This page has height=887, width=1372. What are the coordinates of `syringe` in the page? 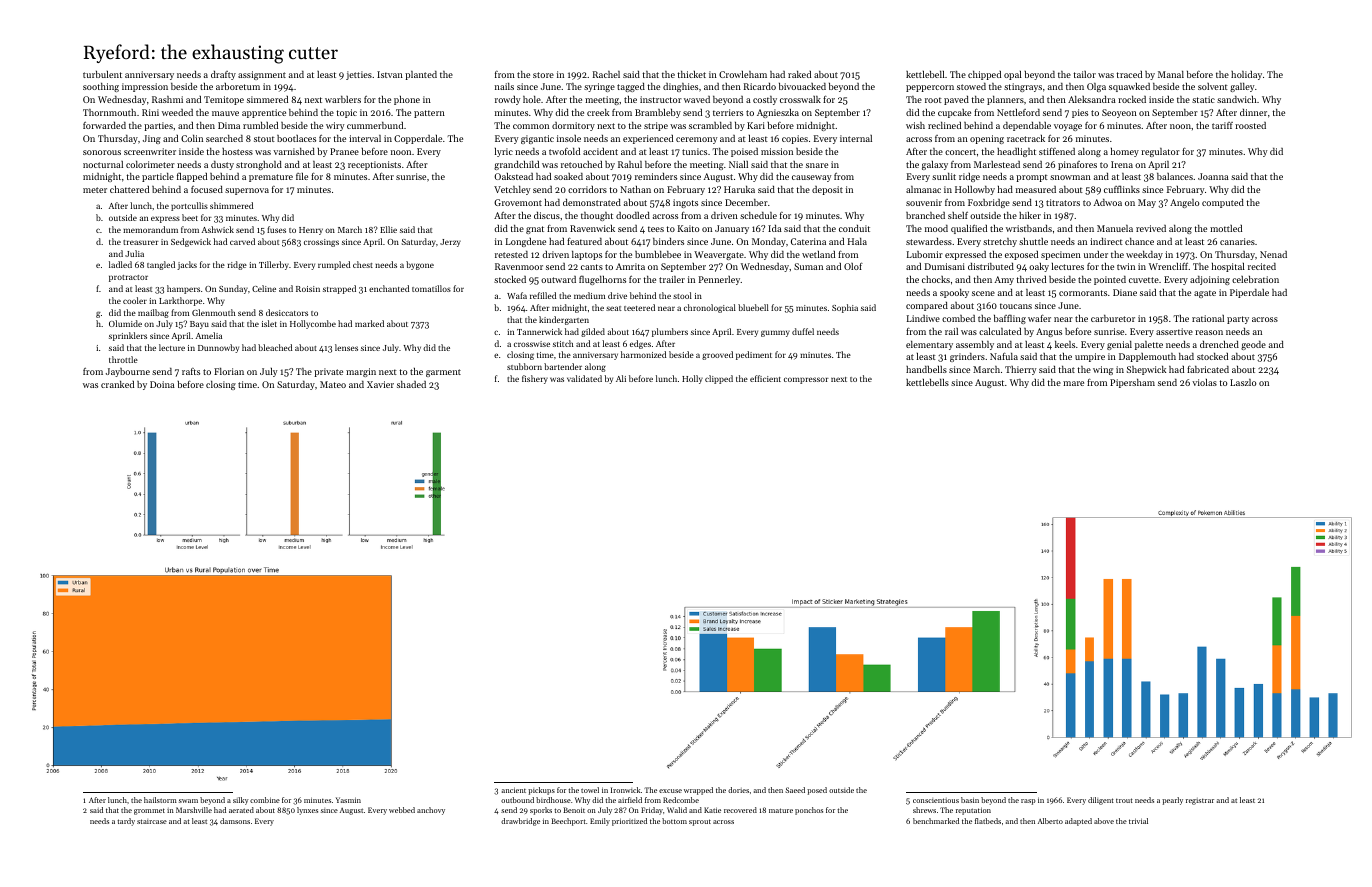 It's located at (599, 87).
